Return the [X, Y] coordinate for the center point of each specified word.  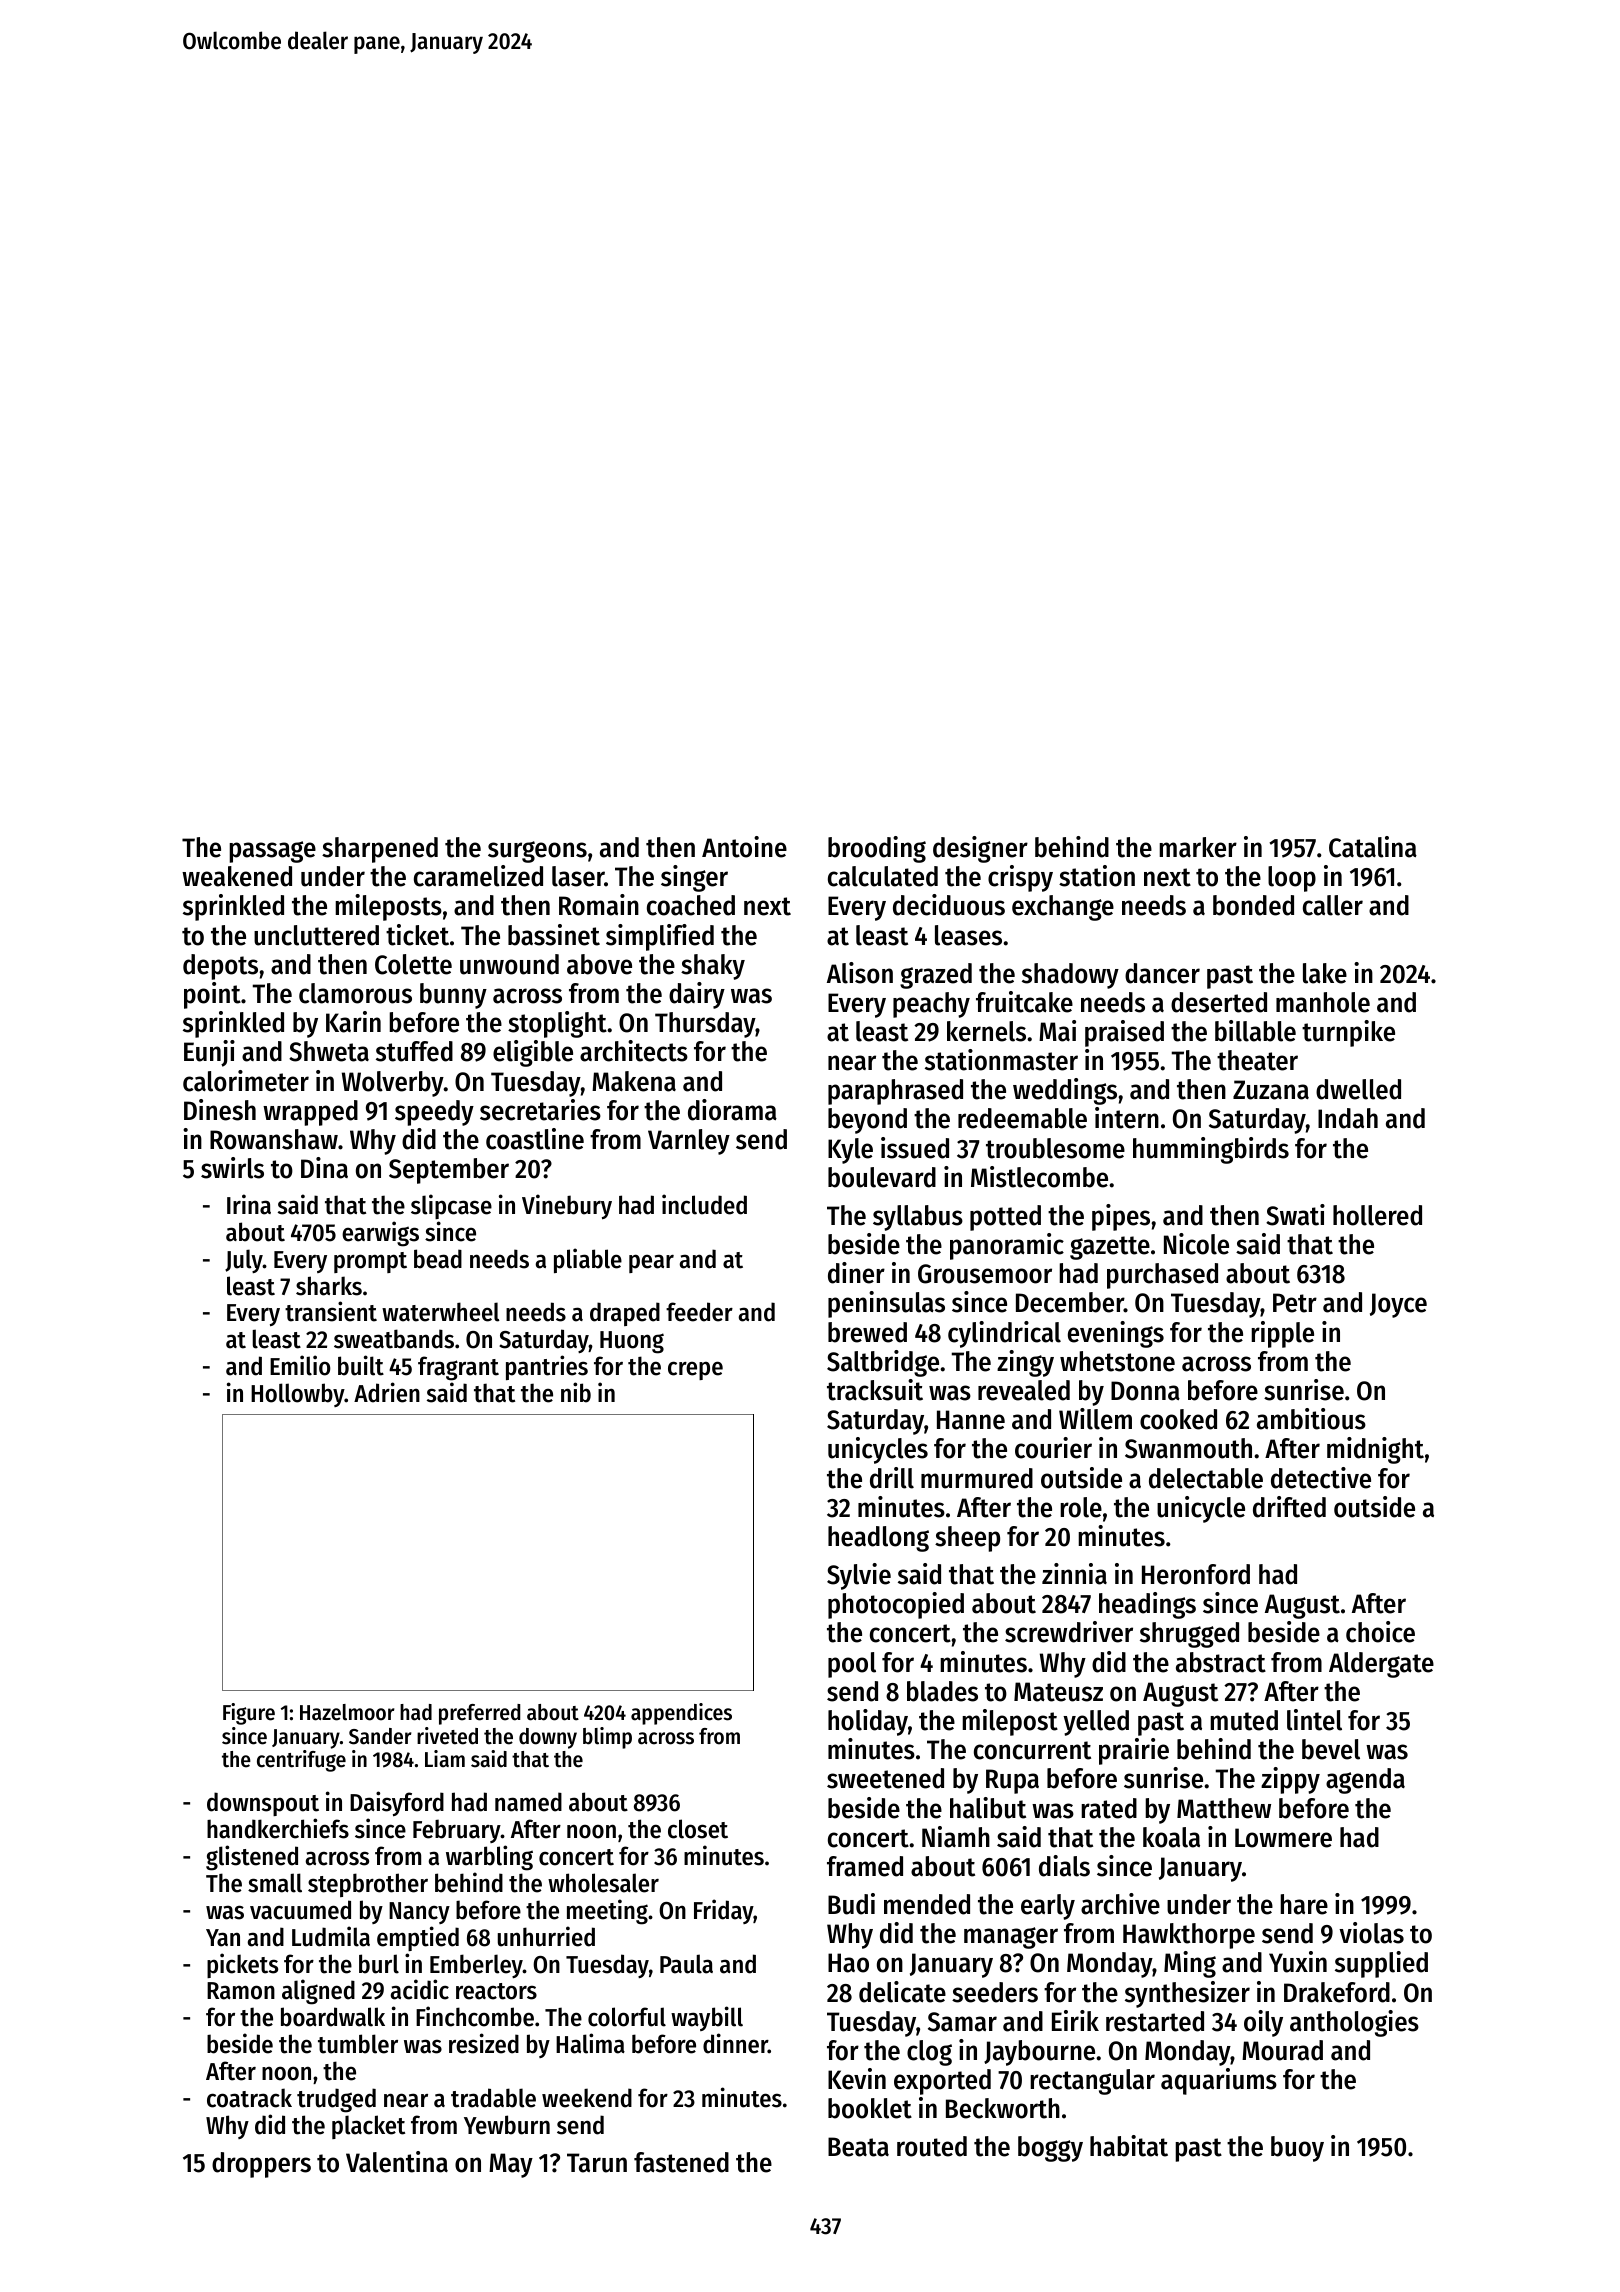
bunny [453, 996]
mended [927, 1904]
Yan [223, 1938]
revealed [1024, 1390]
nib [576, 1392]
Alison [860, 973]
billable [1255, 1031]
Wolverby [393, 1084]
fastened [681, 2162]
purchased [1162, 1276]
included [704, 1204]
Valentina [397, 2162]
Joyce [1398, 1305]
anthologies [1354, 2023]
